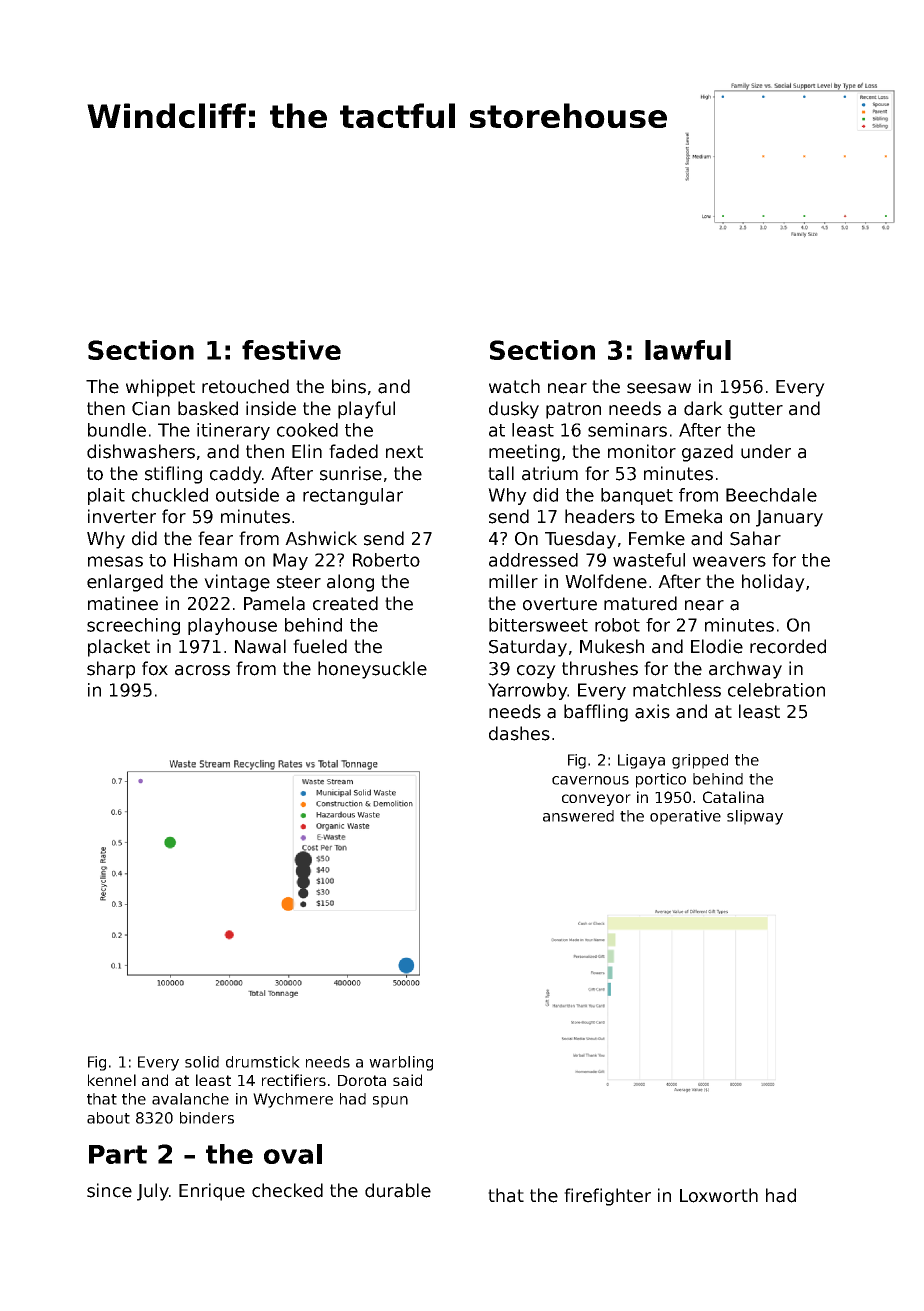 This screenshot has height=1311, width=924. I want to click on gutter, so click(756, 410).
